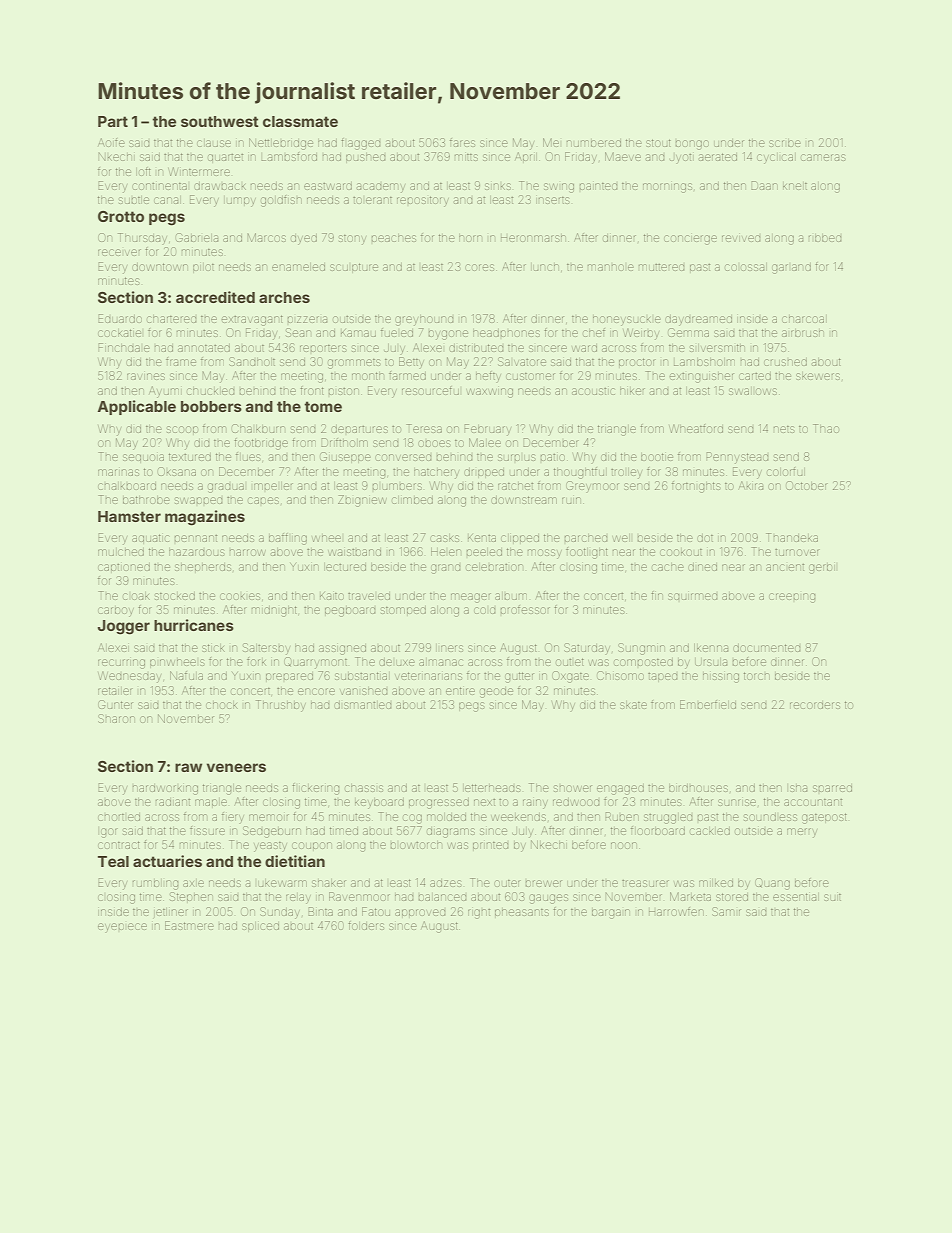 Image resolution: width=952 pixels, height=1233 pixels. Describe the element at coordinates (122, 928) in the page. I see `eyepiece` at that location.
